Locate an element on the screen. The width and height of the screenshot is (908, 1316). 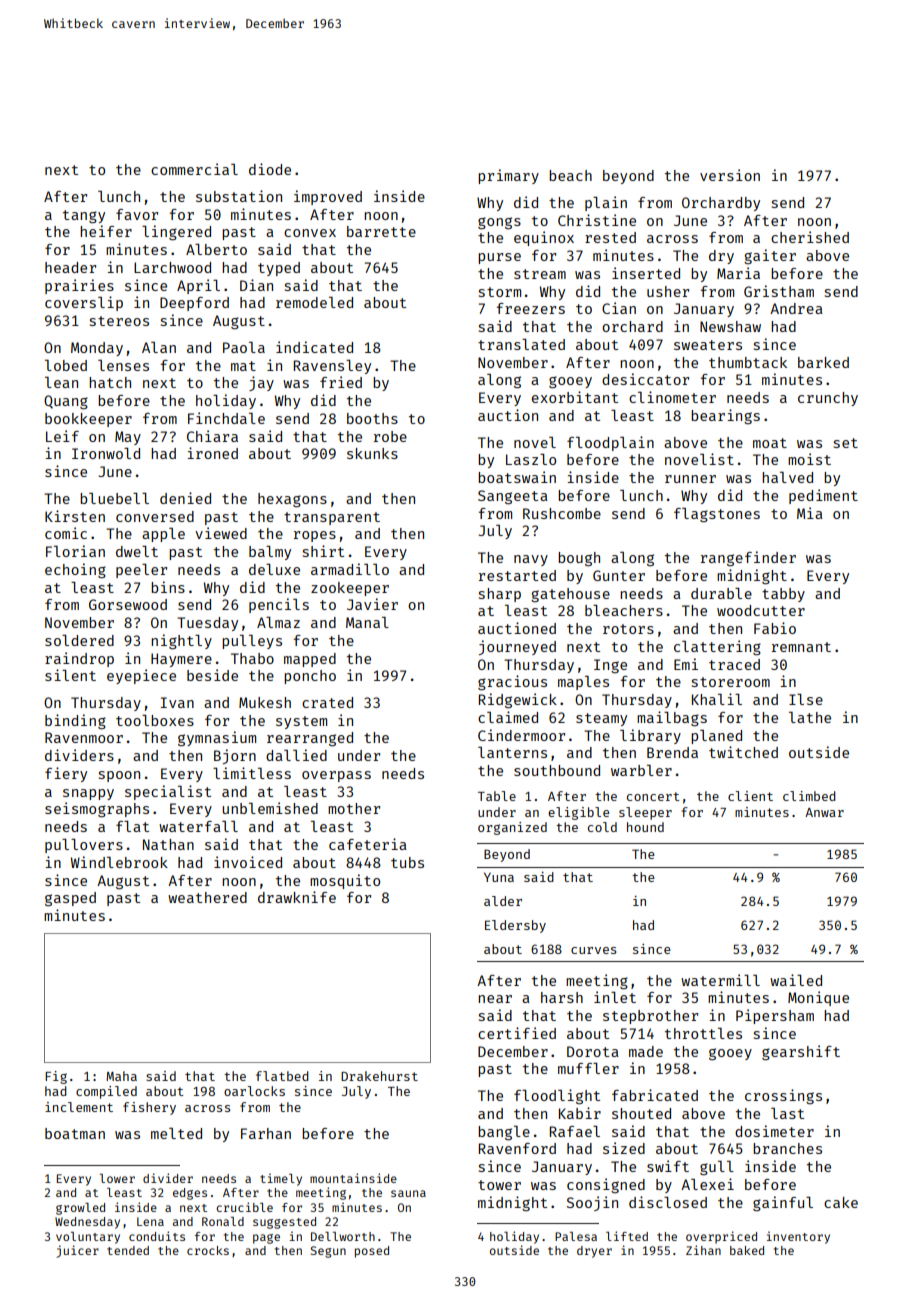
Tuesday is located at coordinates (207, 624).
